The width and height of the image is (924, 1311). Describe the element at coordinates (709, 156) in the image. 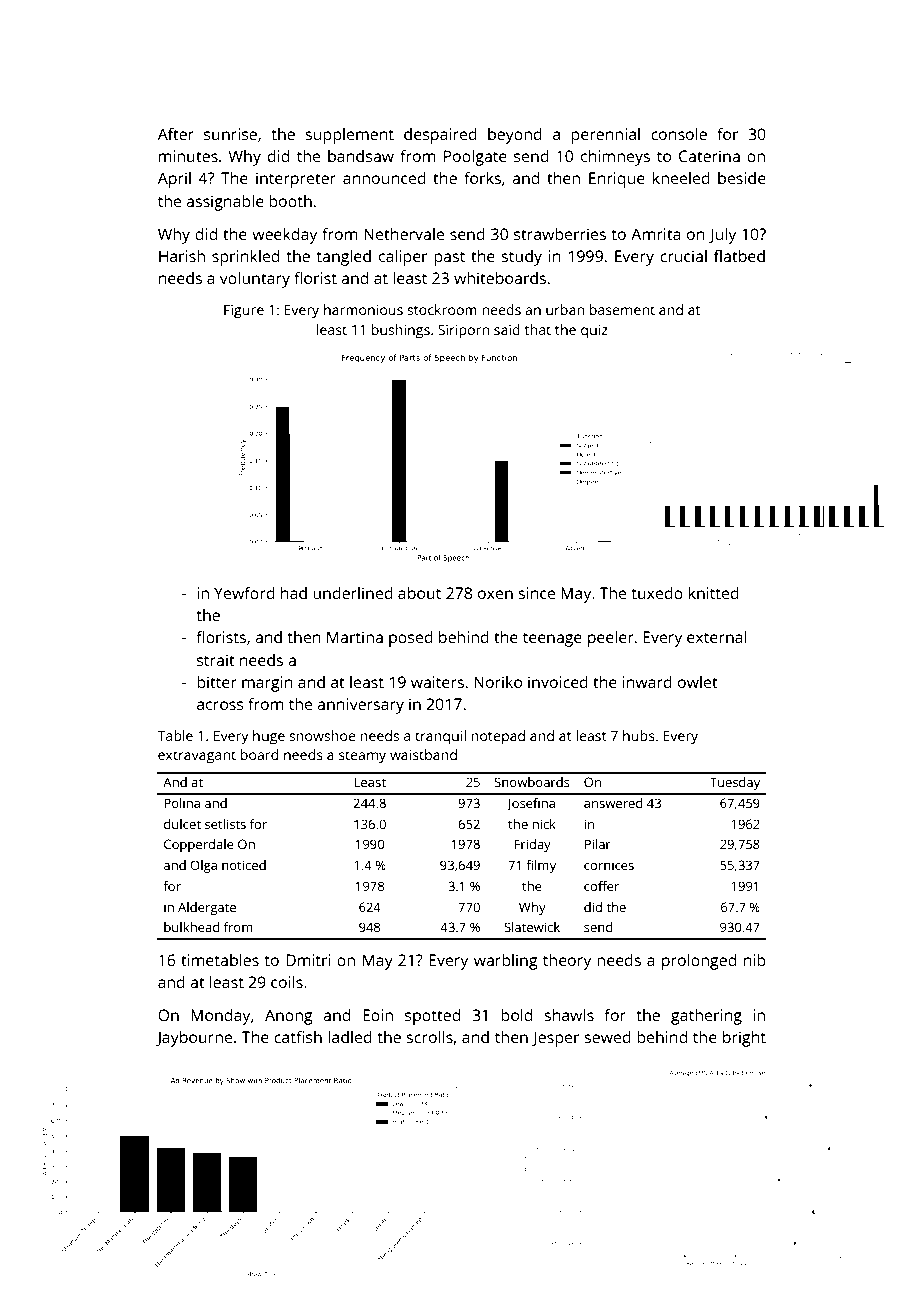

I see `Caterina` at that location.
